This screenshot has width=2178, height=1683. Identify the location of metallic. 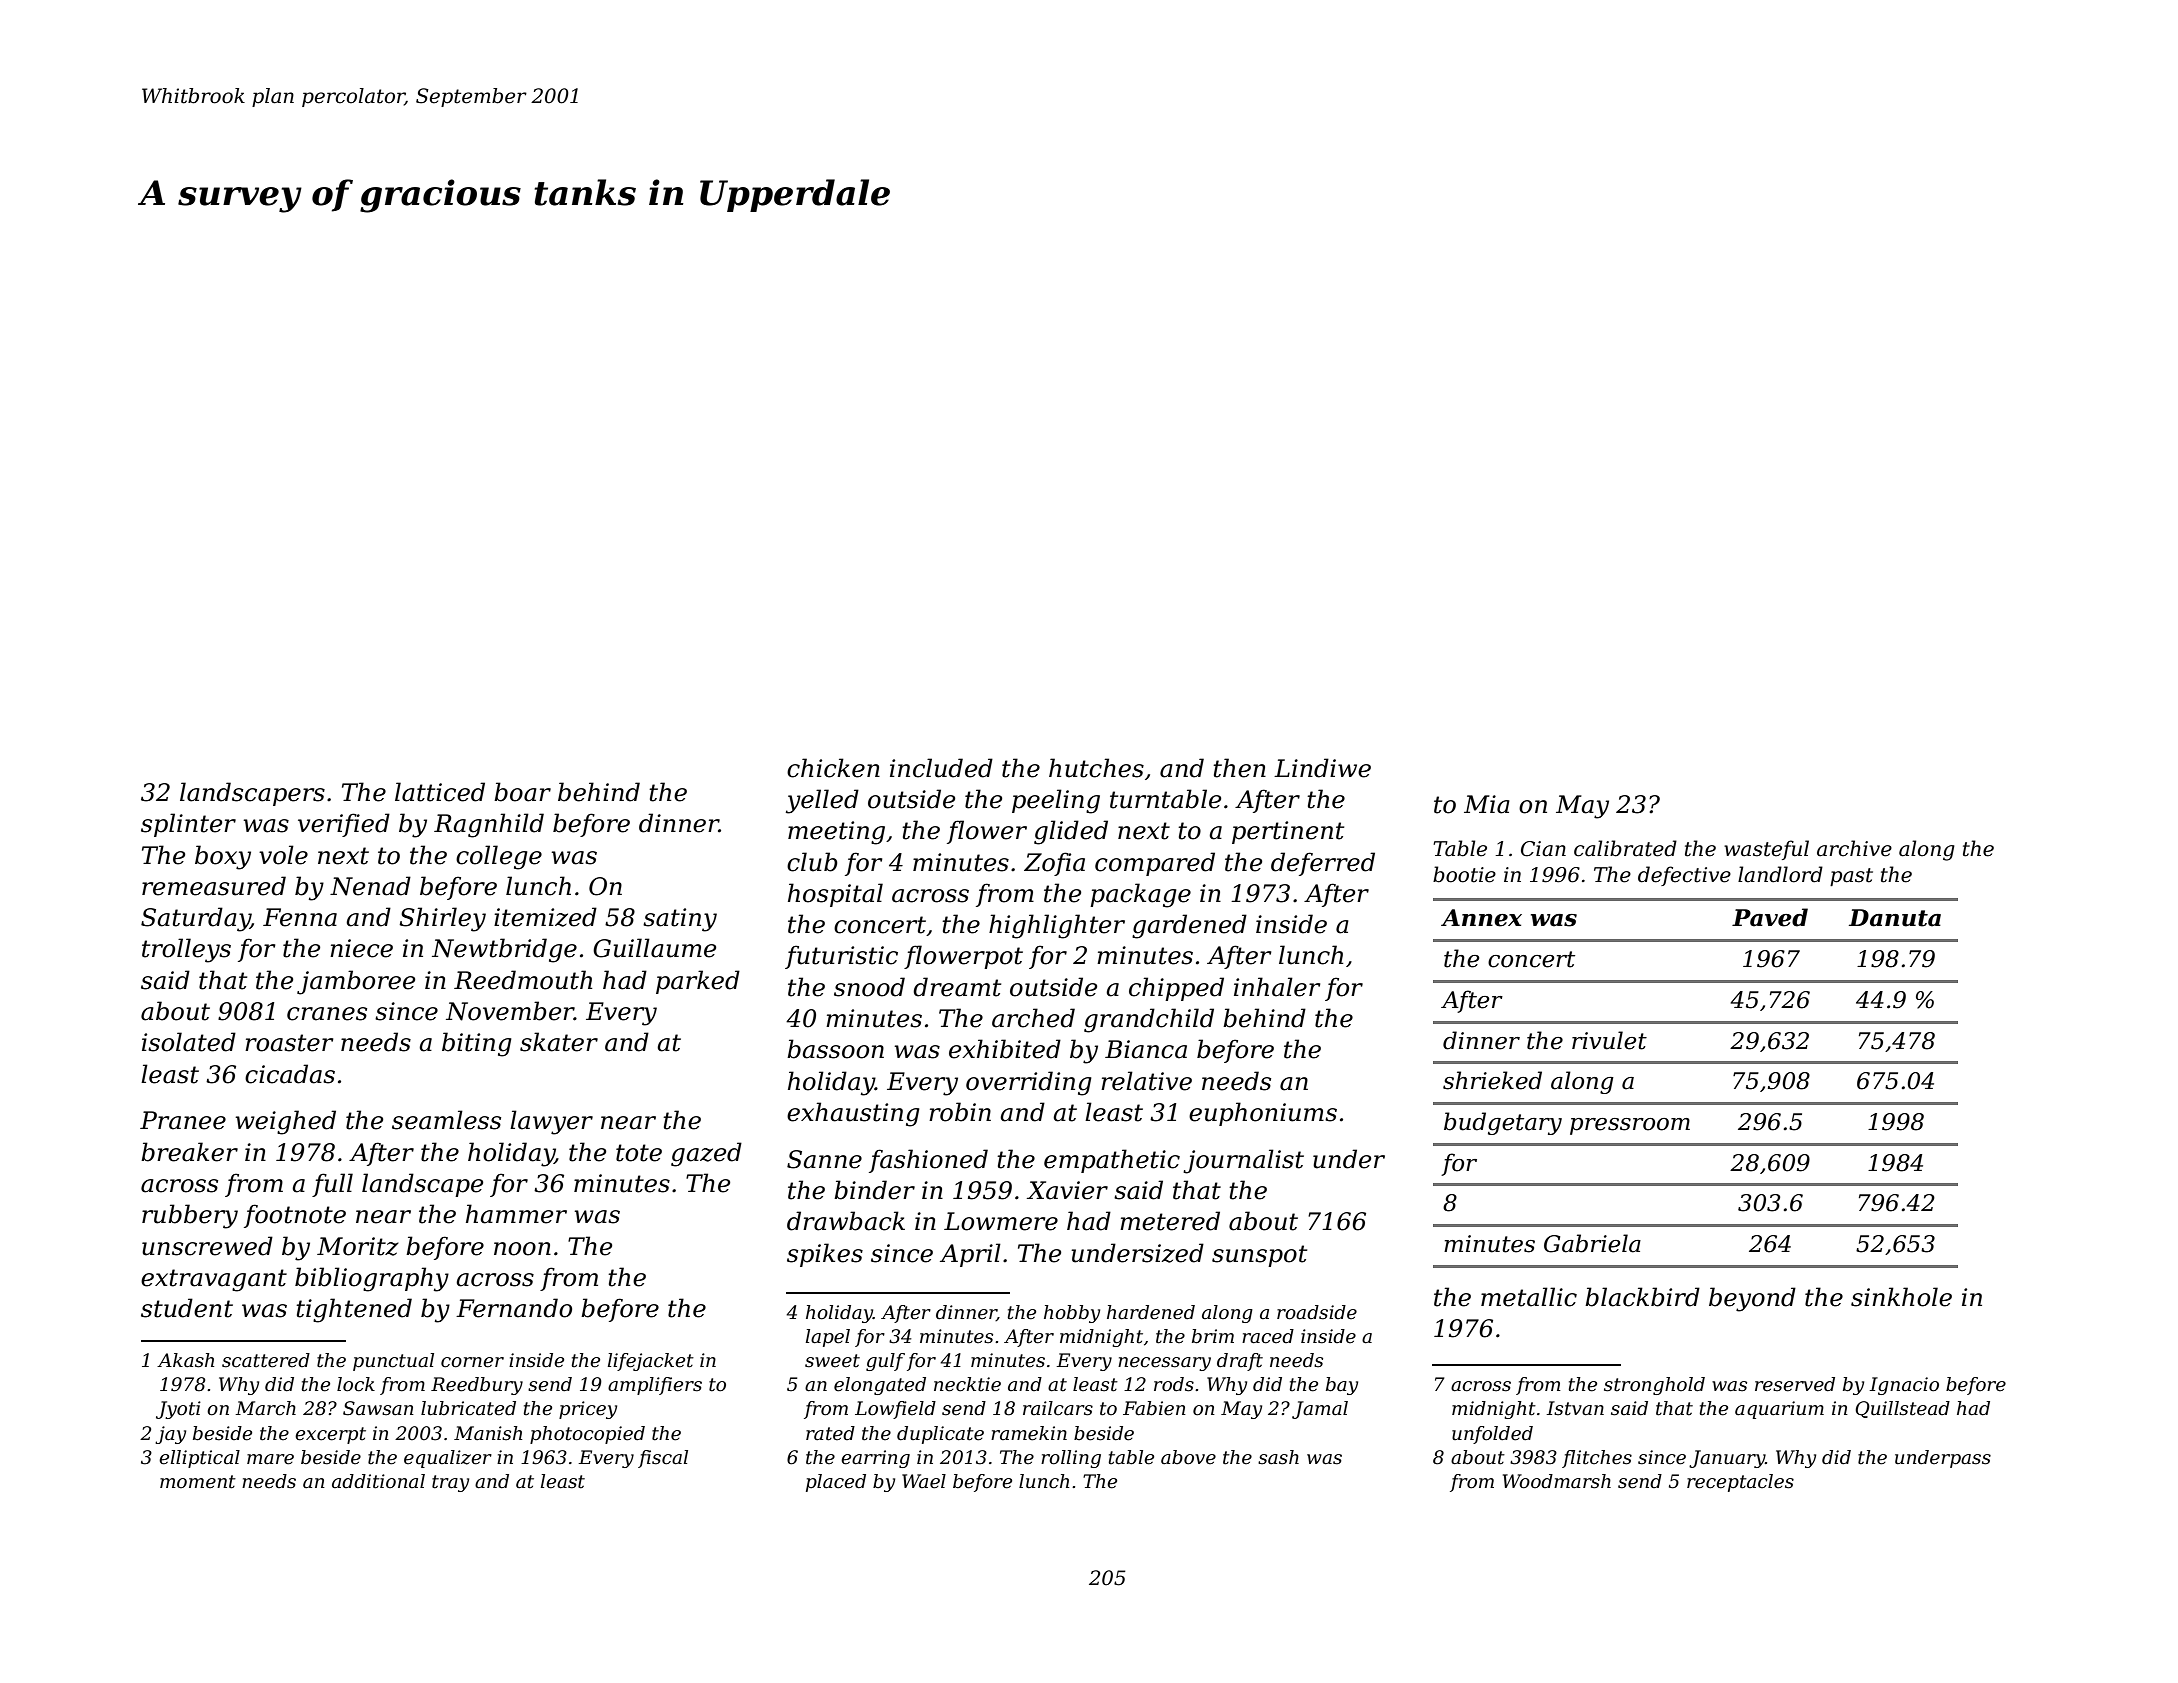
(1529, 1297).
